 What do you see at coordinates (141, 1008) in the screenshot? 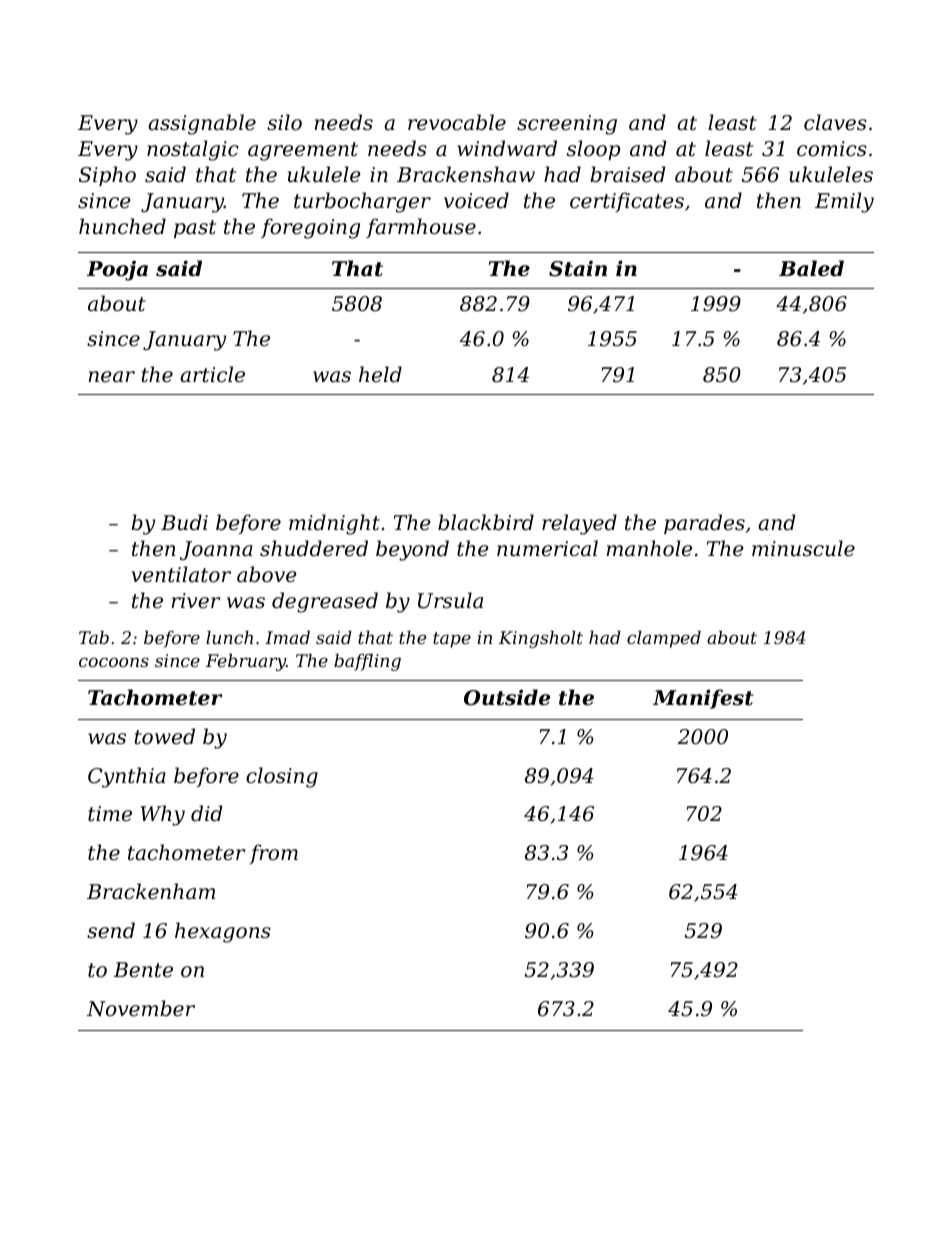
I see `November` at bounding box center [141, 1008].
